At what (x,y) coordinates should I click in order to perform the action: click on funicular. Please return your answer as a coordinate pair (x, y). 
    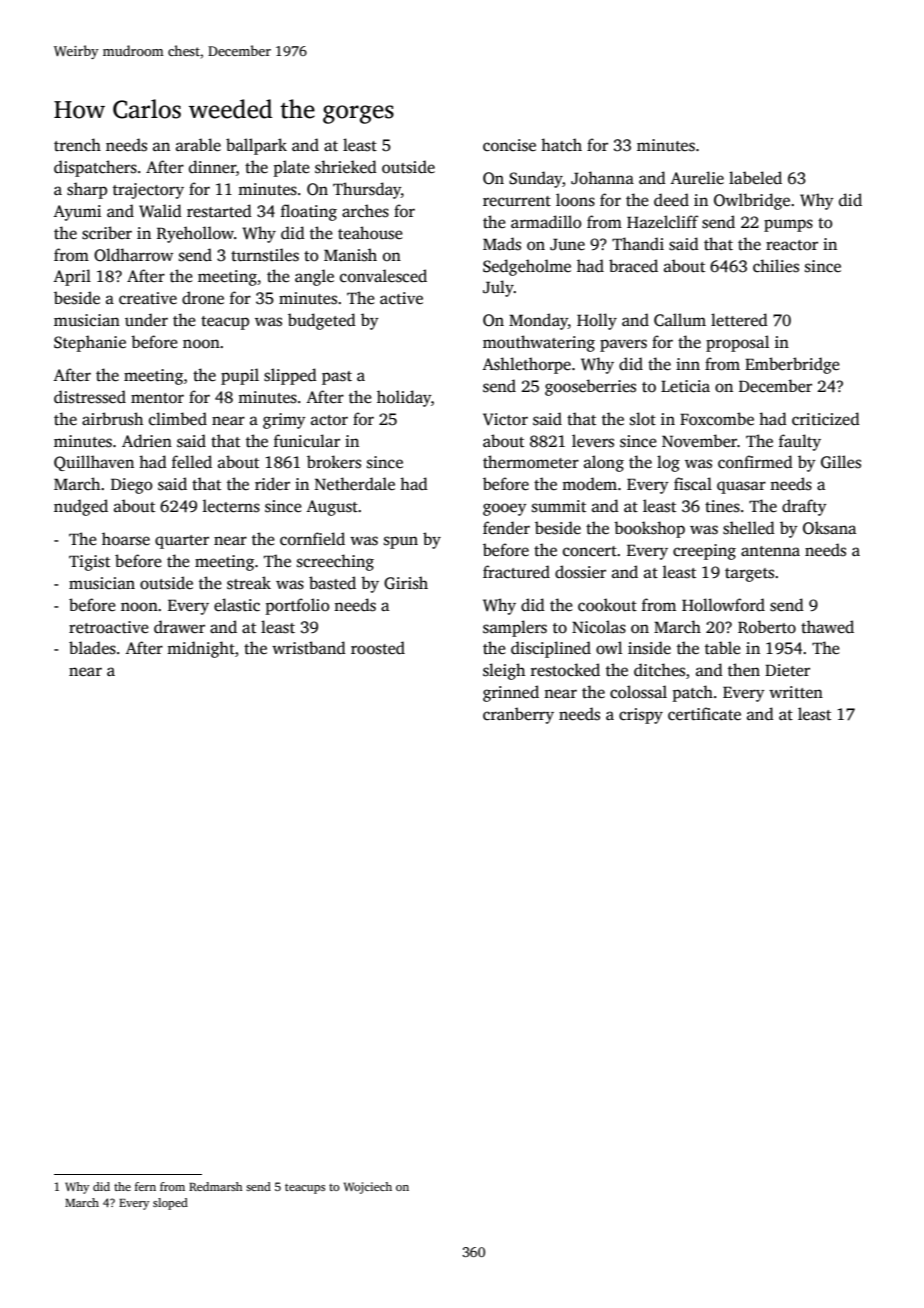
    Looking at the image, I should click on (307, 441).
